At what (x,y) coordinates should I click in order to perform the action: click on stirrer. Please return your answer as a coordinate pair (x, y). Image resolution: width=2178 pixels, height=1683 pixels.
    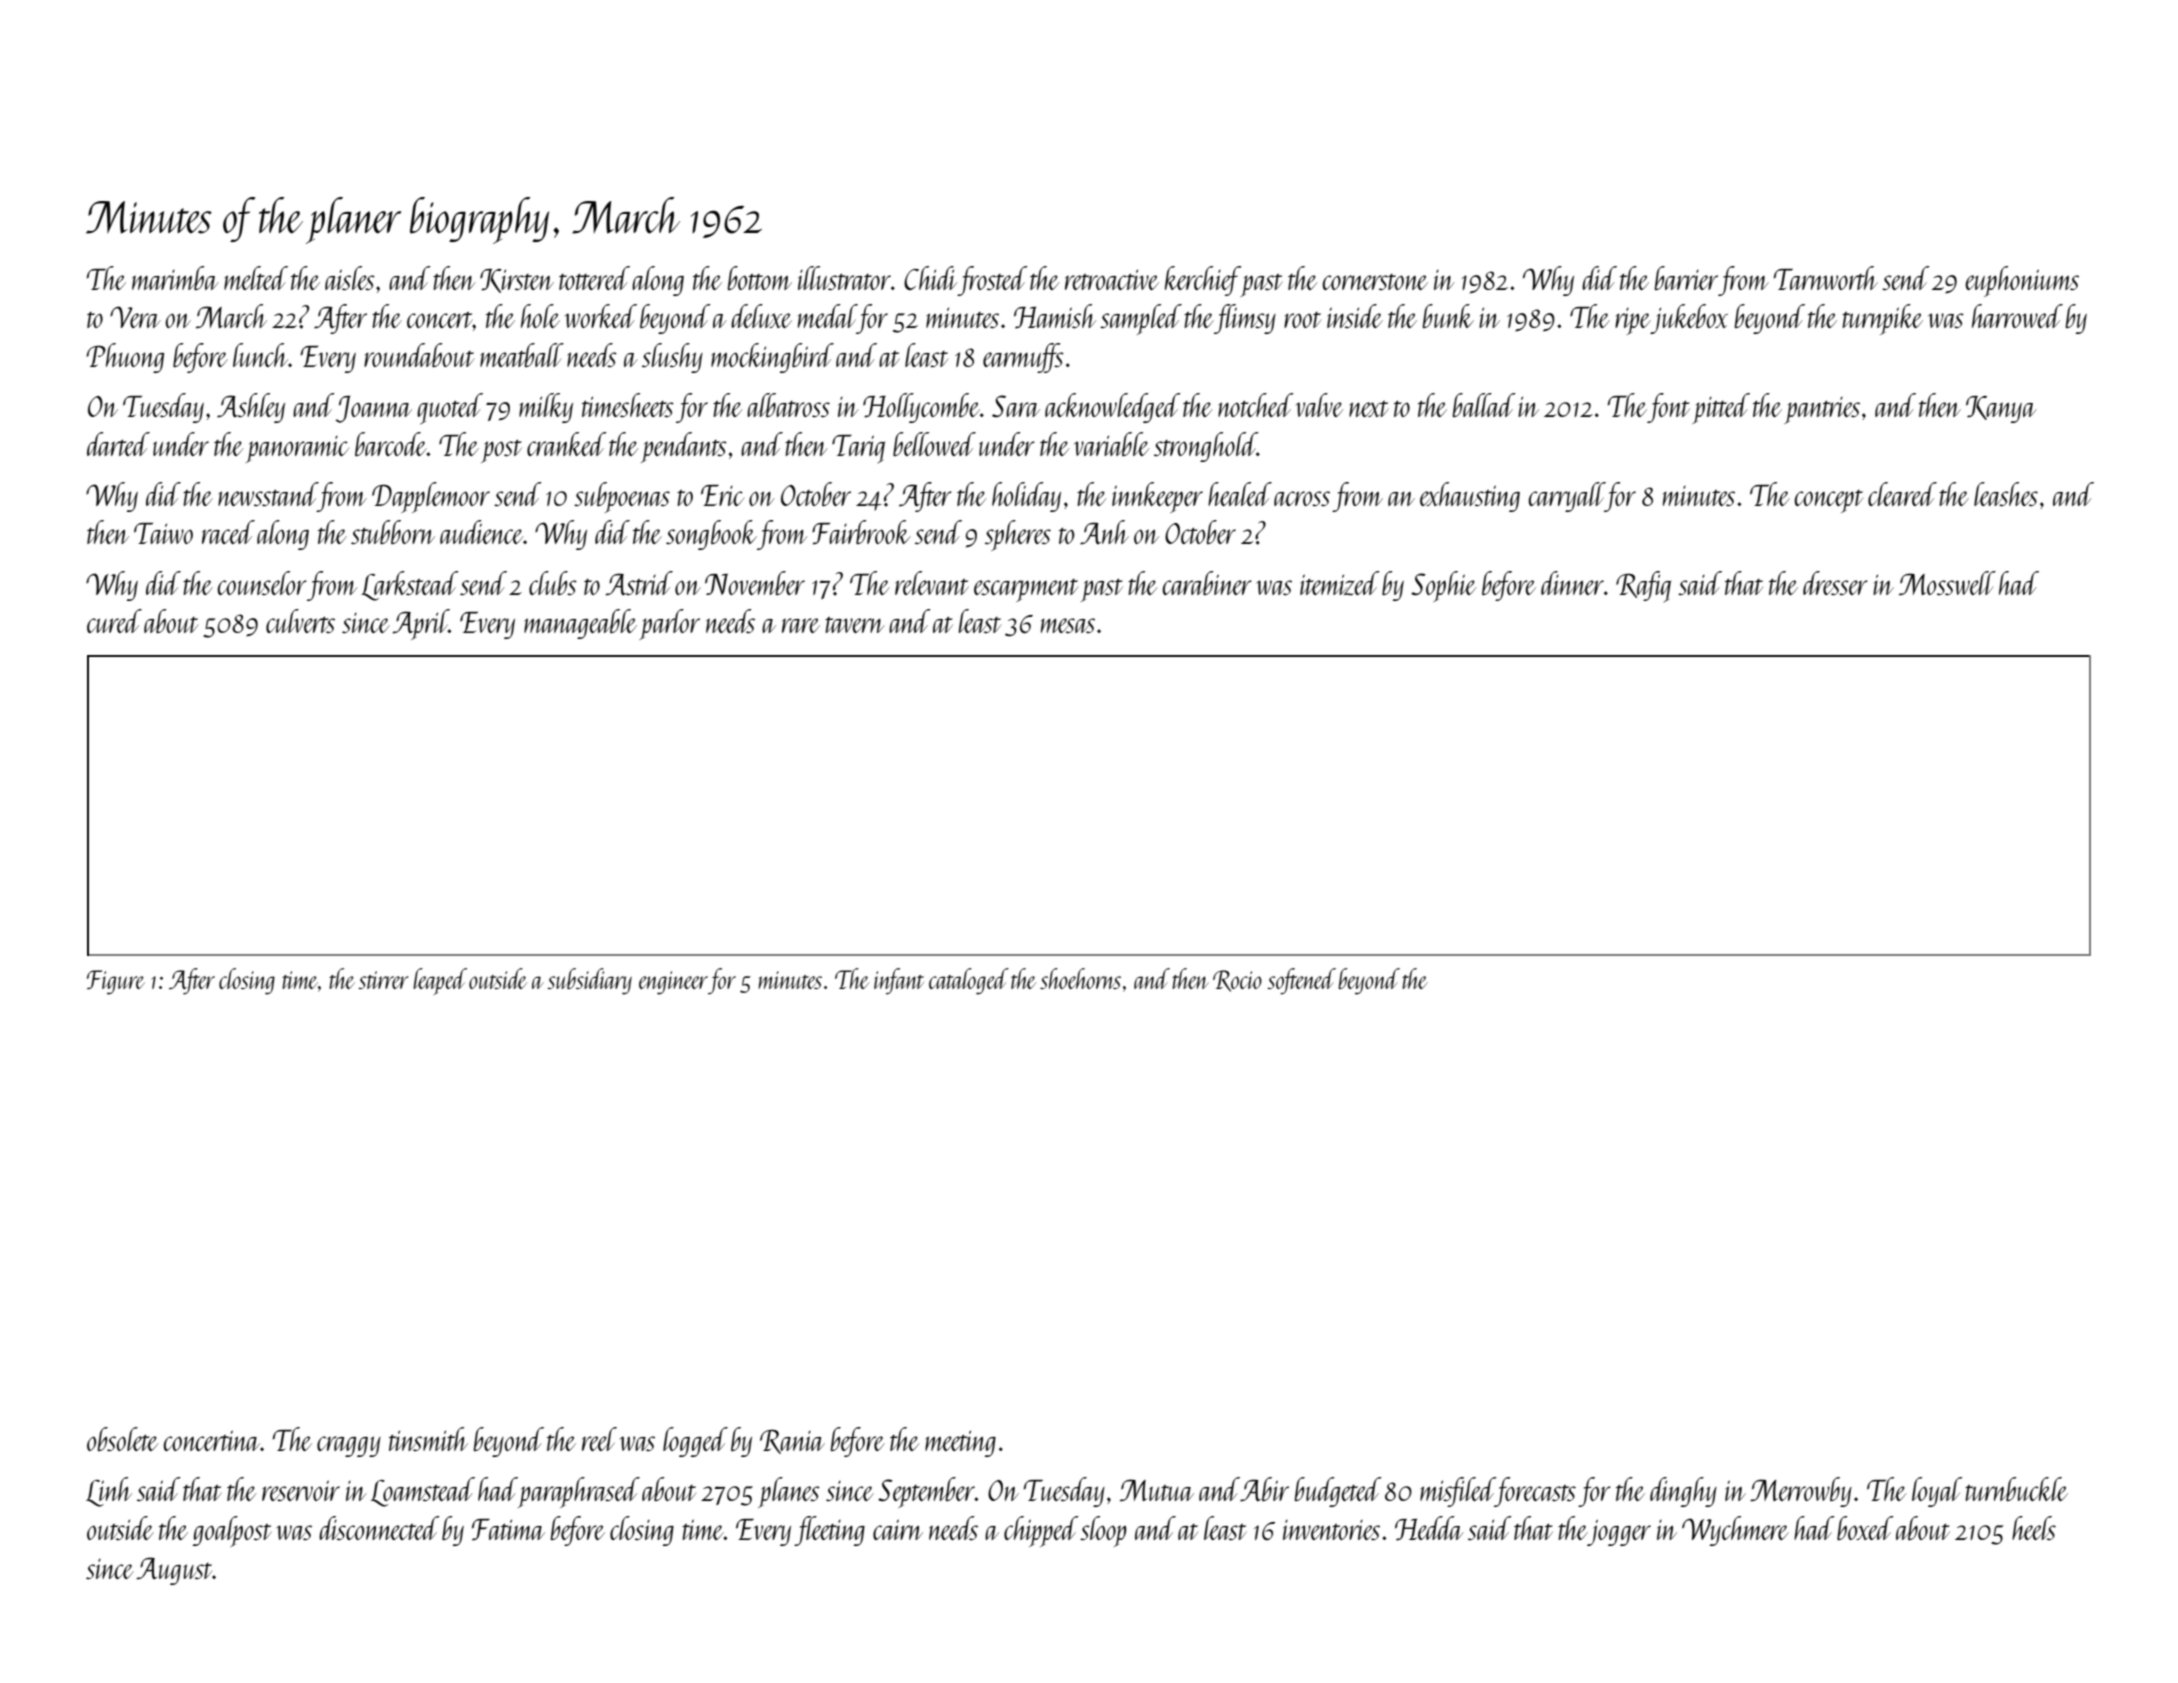
    Looking at the image, I should click on (383, 980).
